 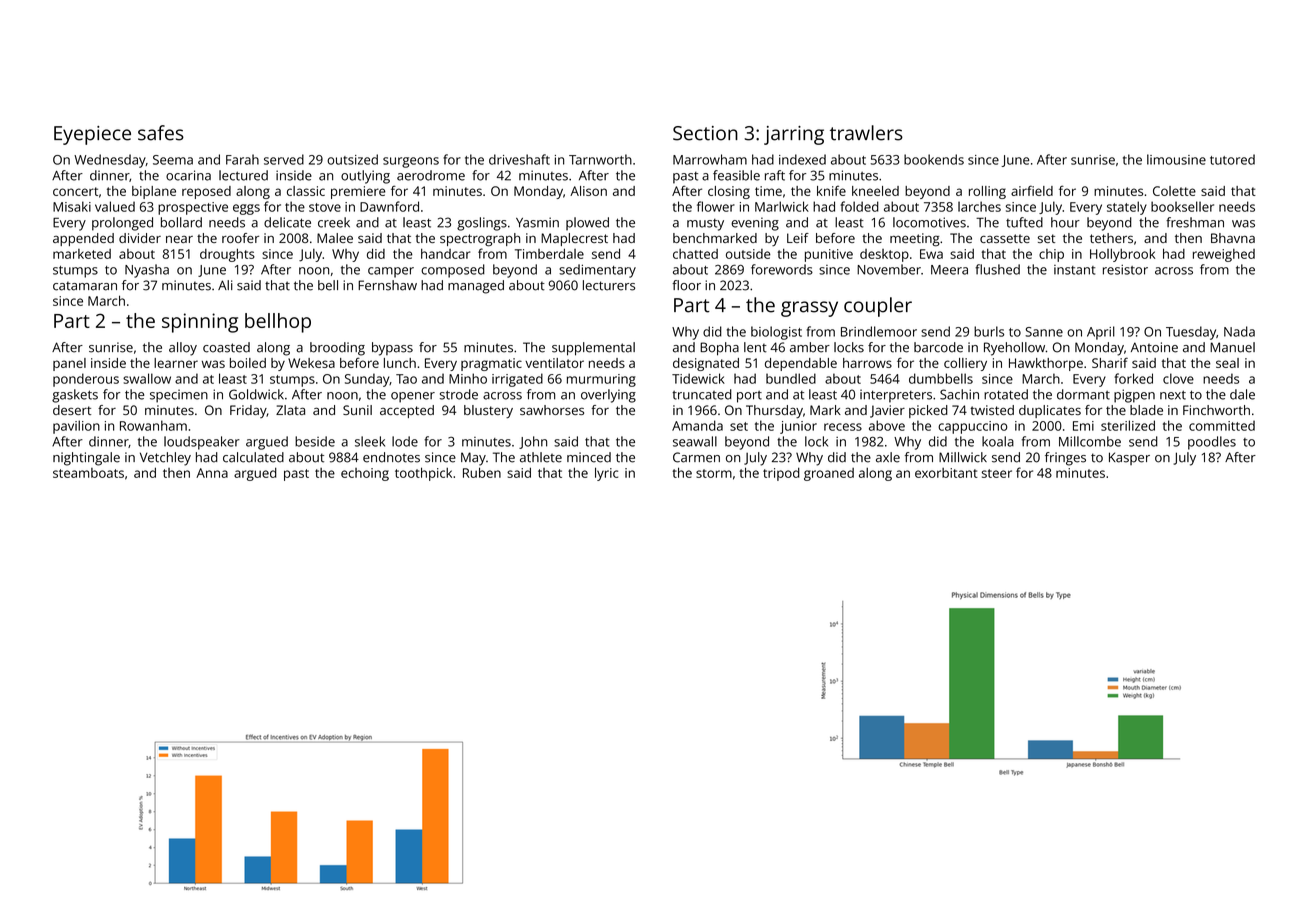 I want to click on Section, so click(x=705, y=133).
